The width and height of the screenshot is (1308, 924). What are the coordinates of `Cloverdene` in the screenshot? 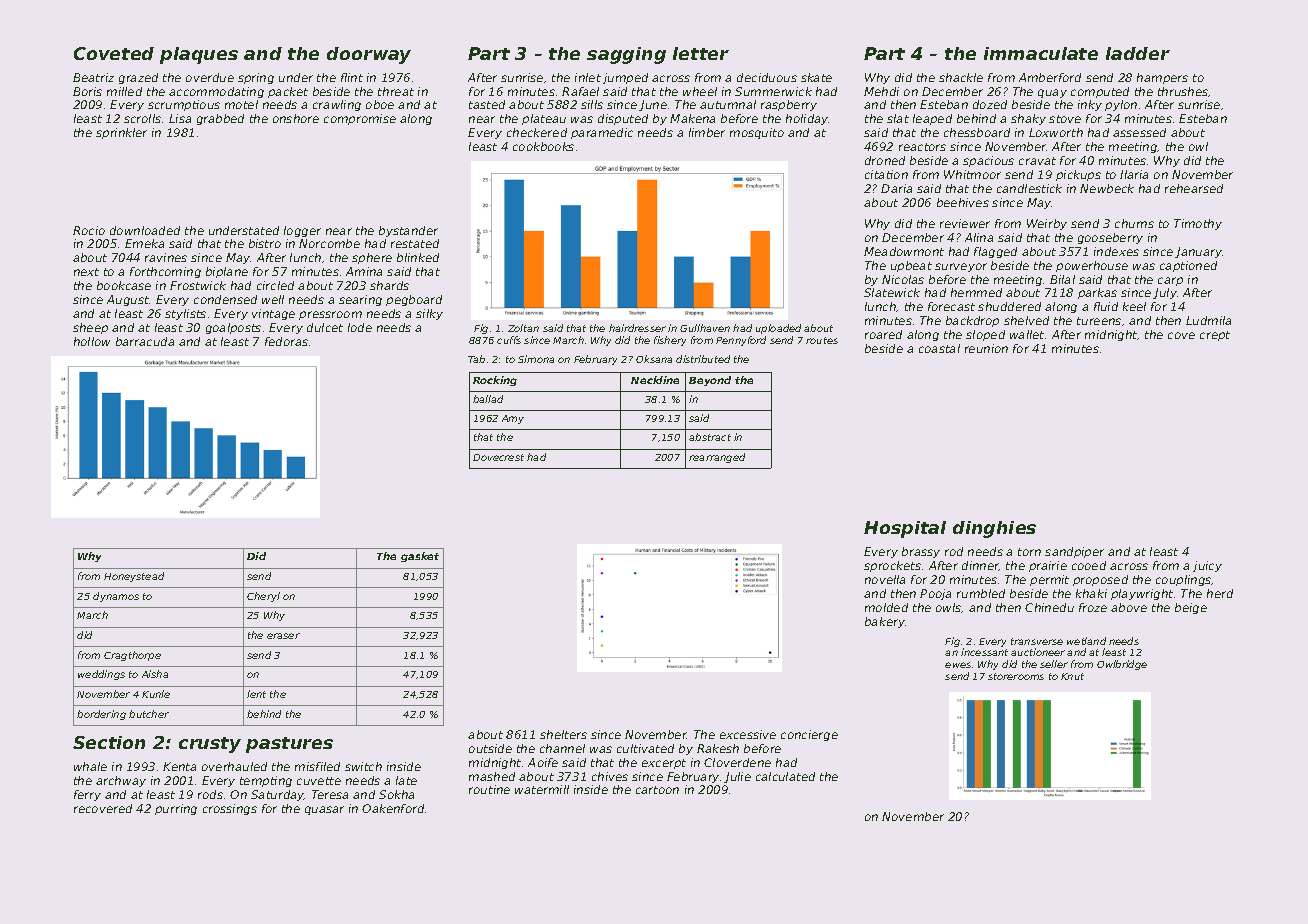 It's located at (737, 762).
